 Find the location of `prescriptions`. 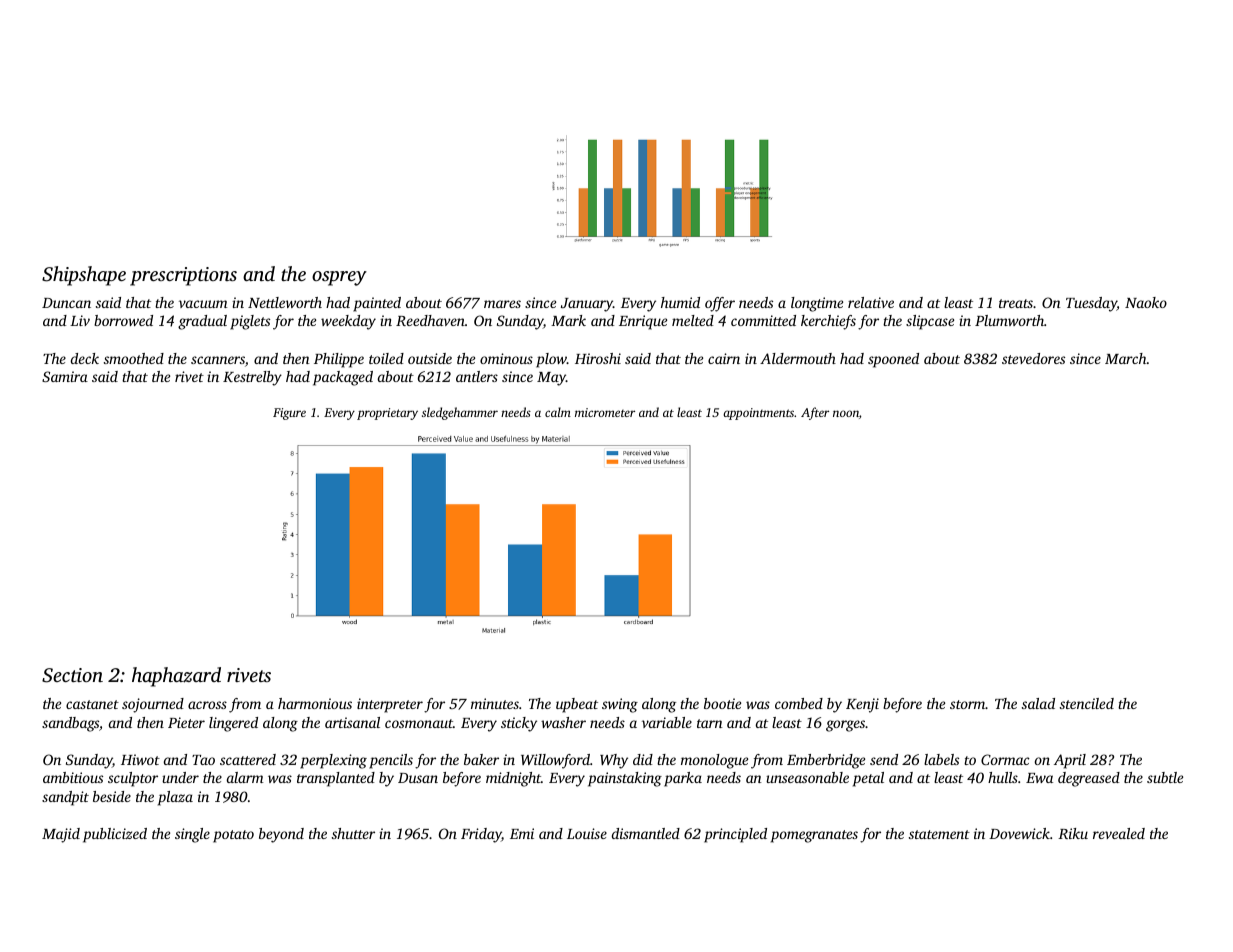

prescriptions is located at coordinates (183, 276).
